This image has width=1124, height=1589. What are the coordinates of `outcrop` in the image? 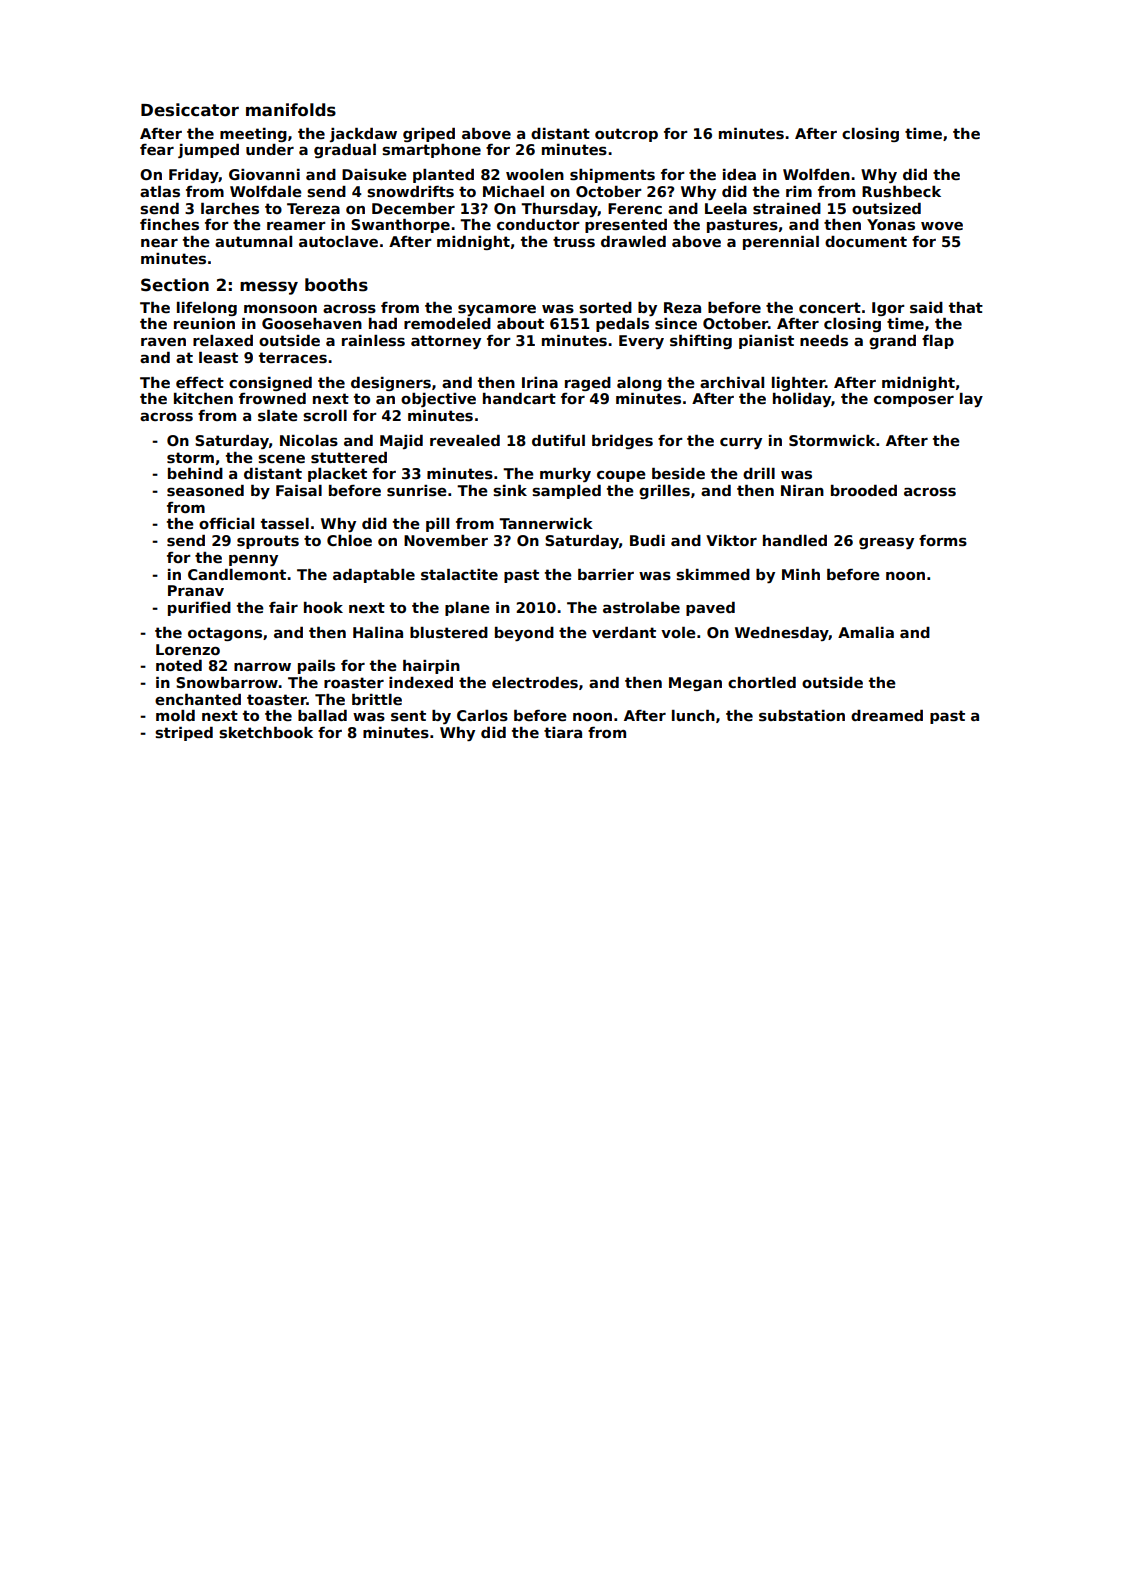 It's located at (626, 135).
